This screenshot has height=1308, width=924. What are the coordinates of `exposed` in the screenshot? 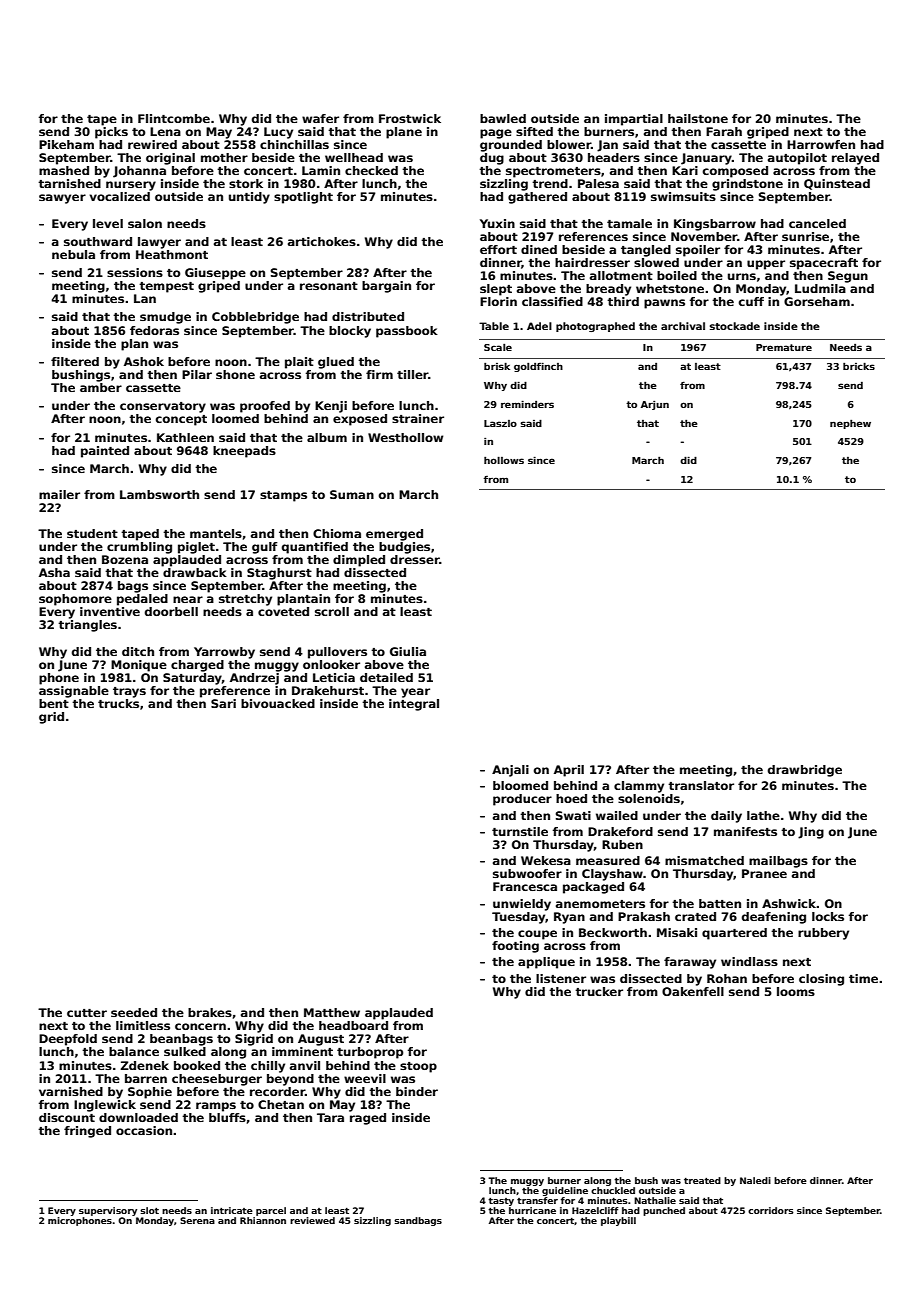 It's located at (360, 420).
